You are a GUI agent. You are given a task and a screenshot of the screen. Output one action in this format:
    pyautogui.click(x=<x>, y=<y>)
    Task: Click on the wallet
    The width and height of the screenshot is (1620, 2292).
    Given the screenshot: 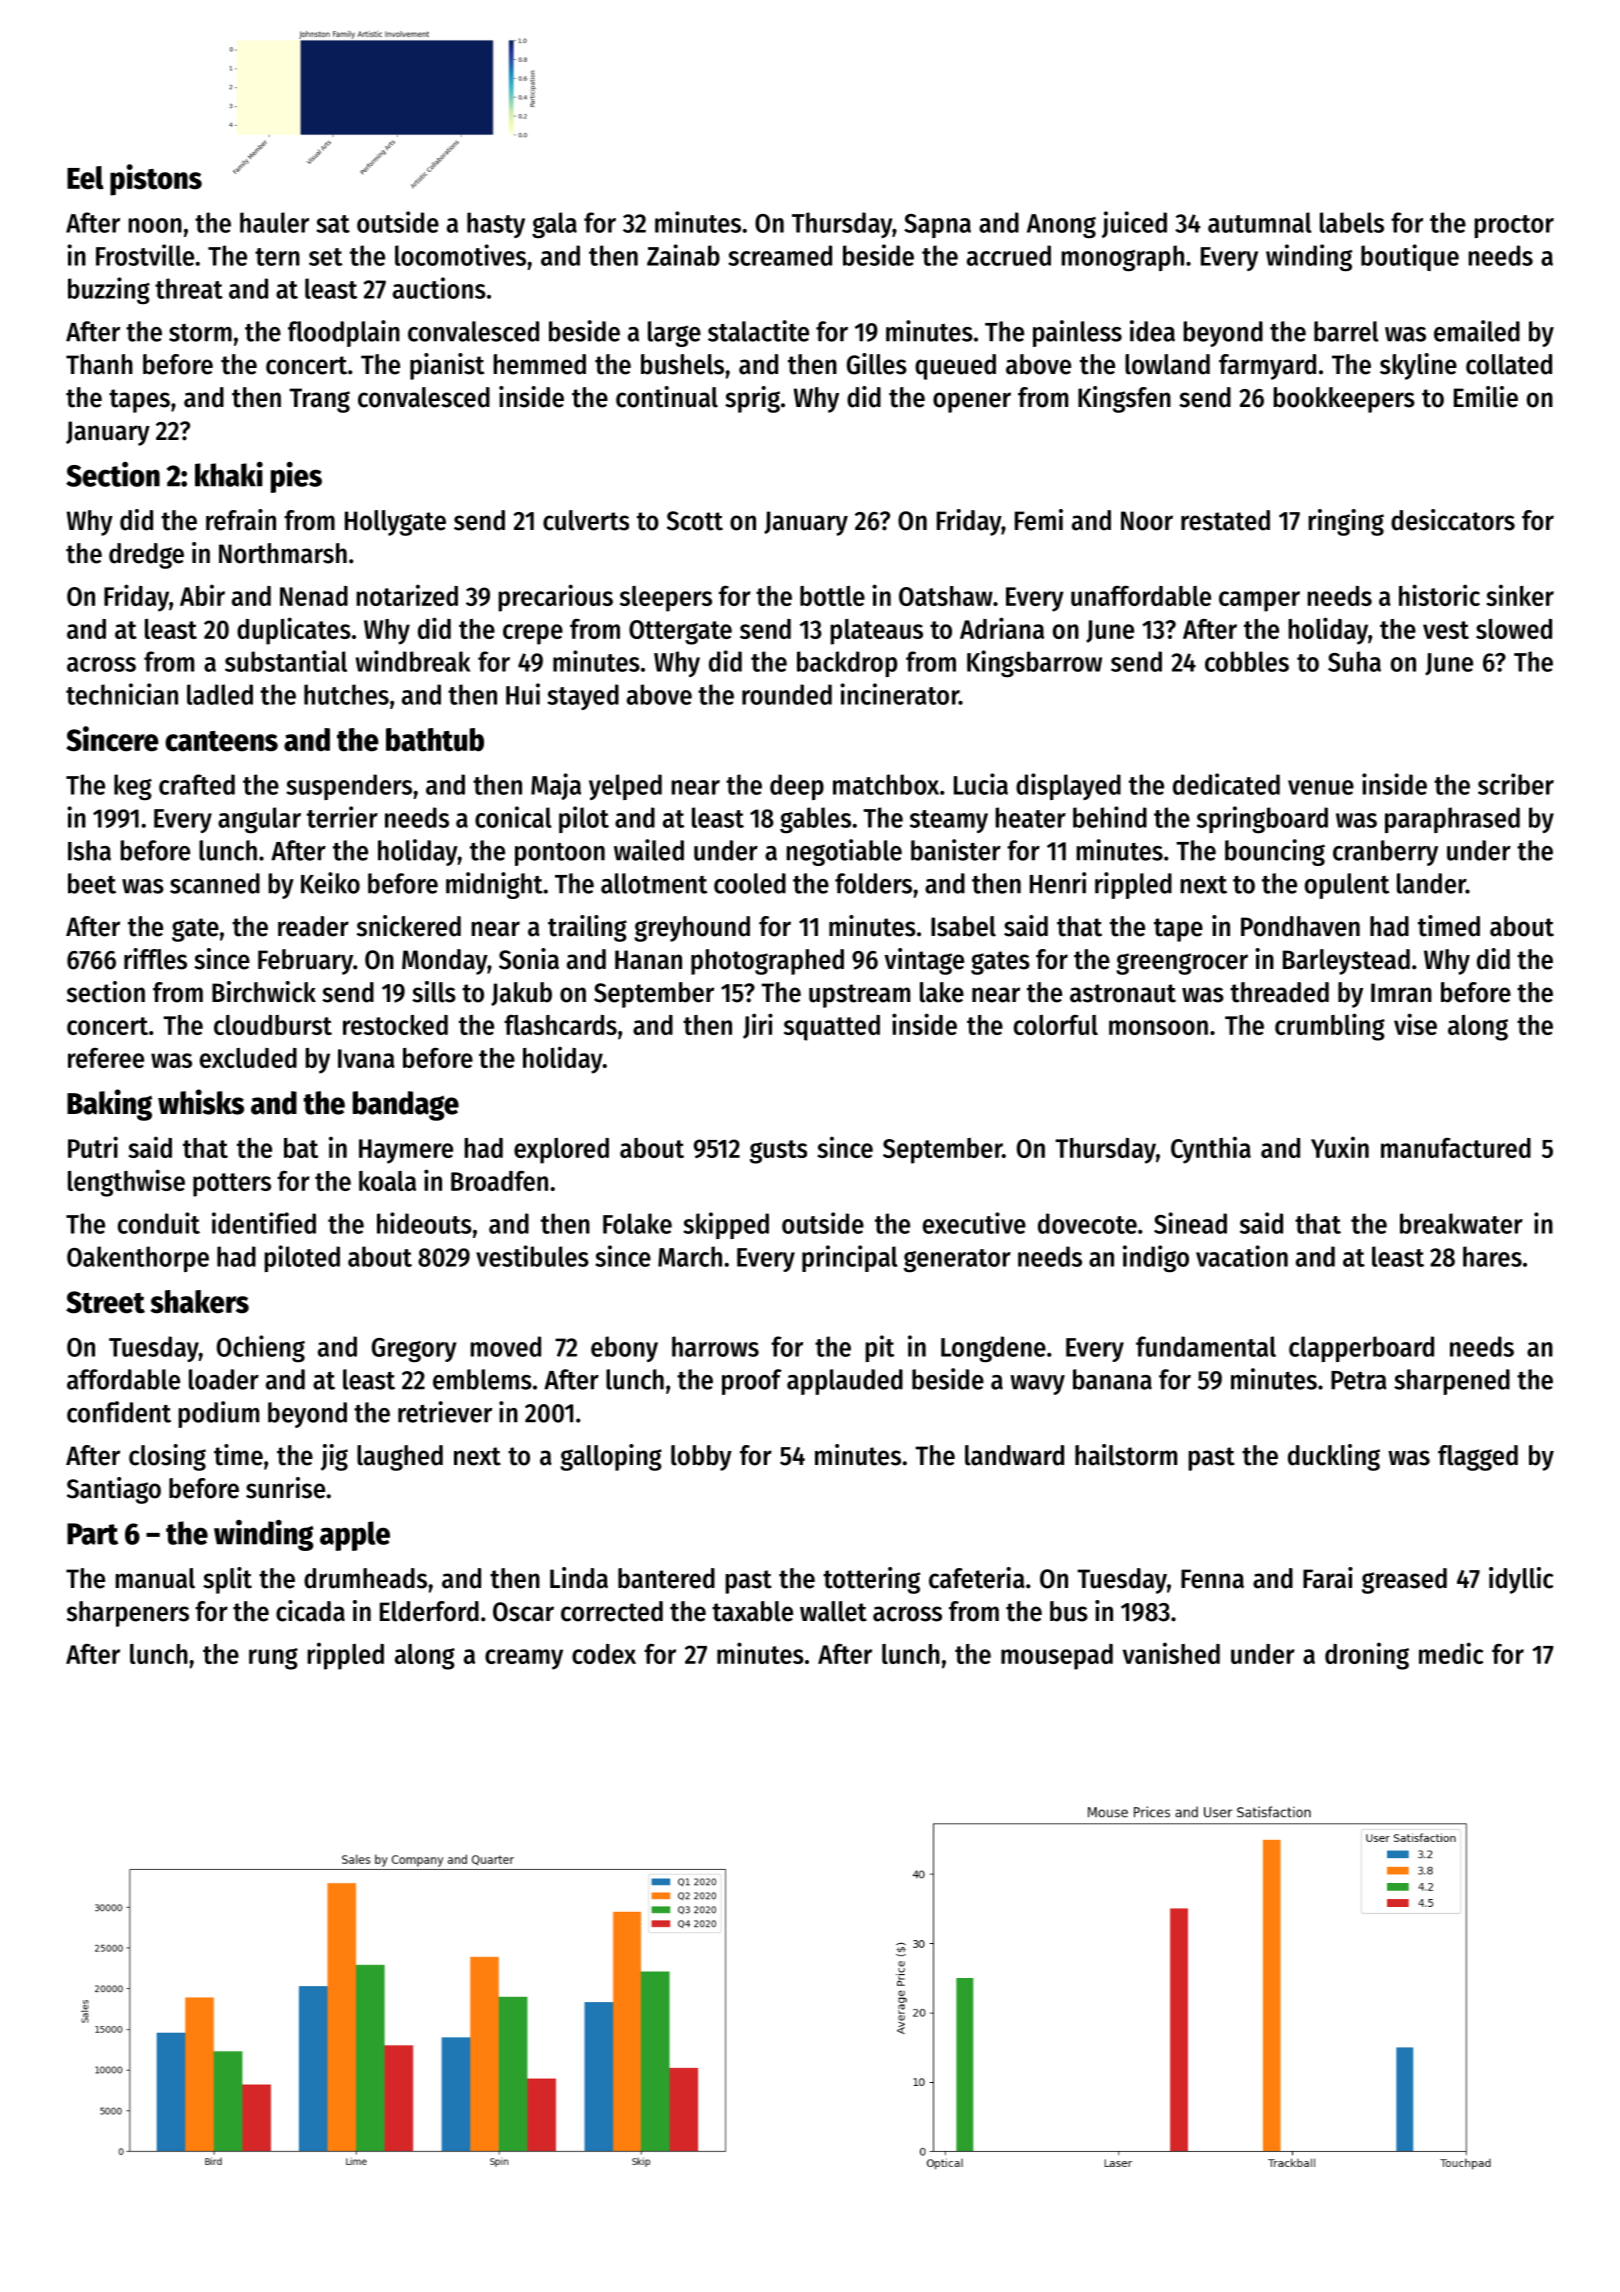 What is the action you would take?
    pyautogui.click(x=833, y=1611)
